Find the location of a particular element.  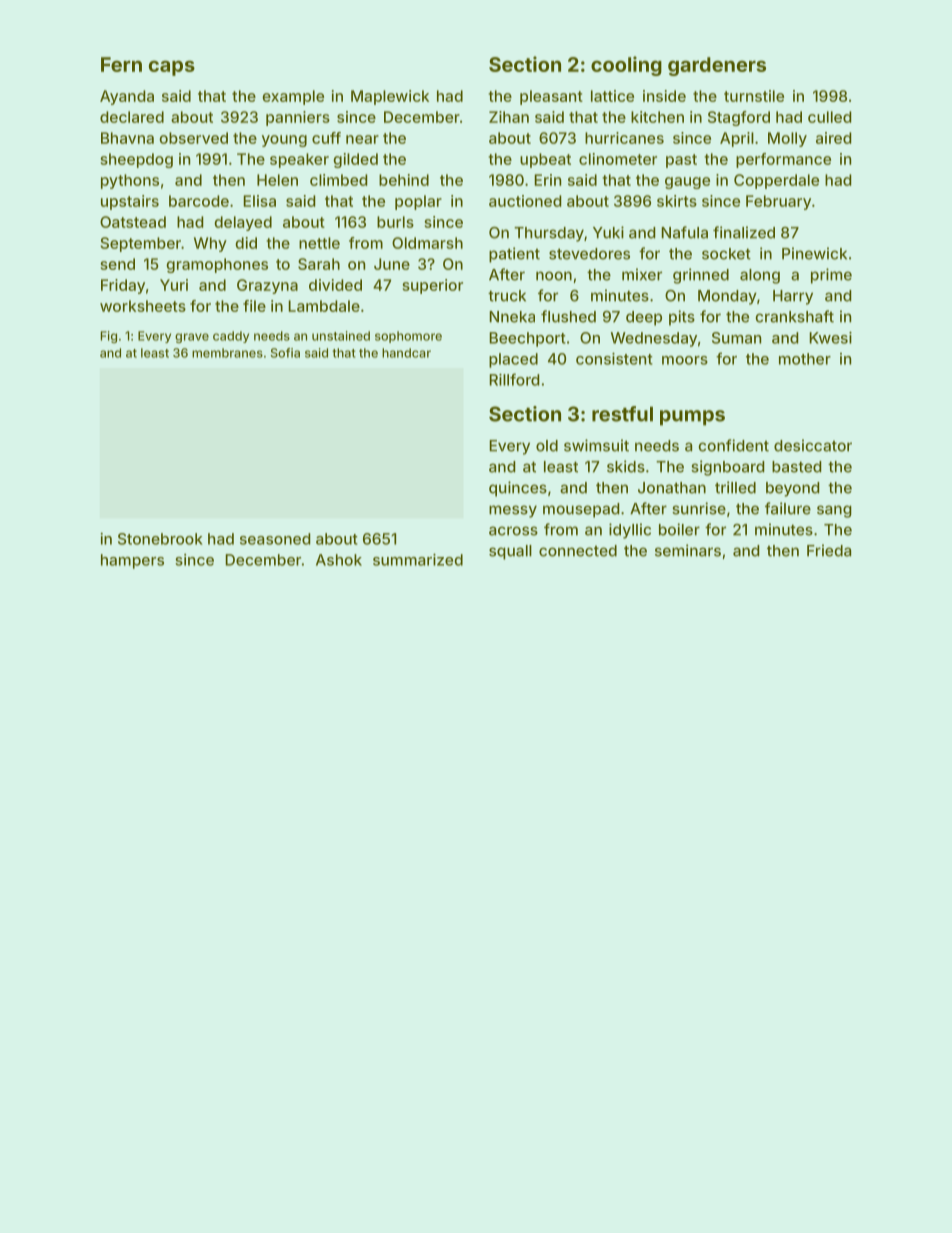

hampers is located at coordinates (132, 561).
